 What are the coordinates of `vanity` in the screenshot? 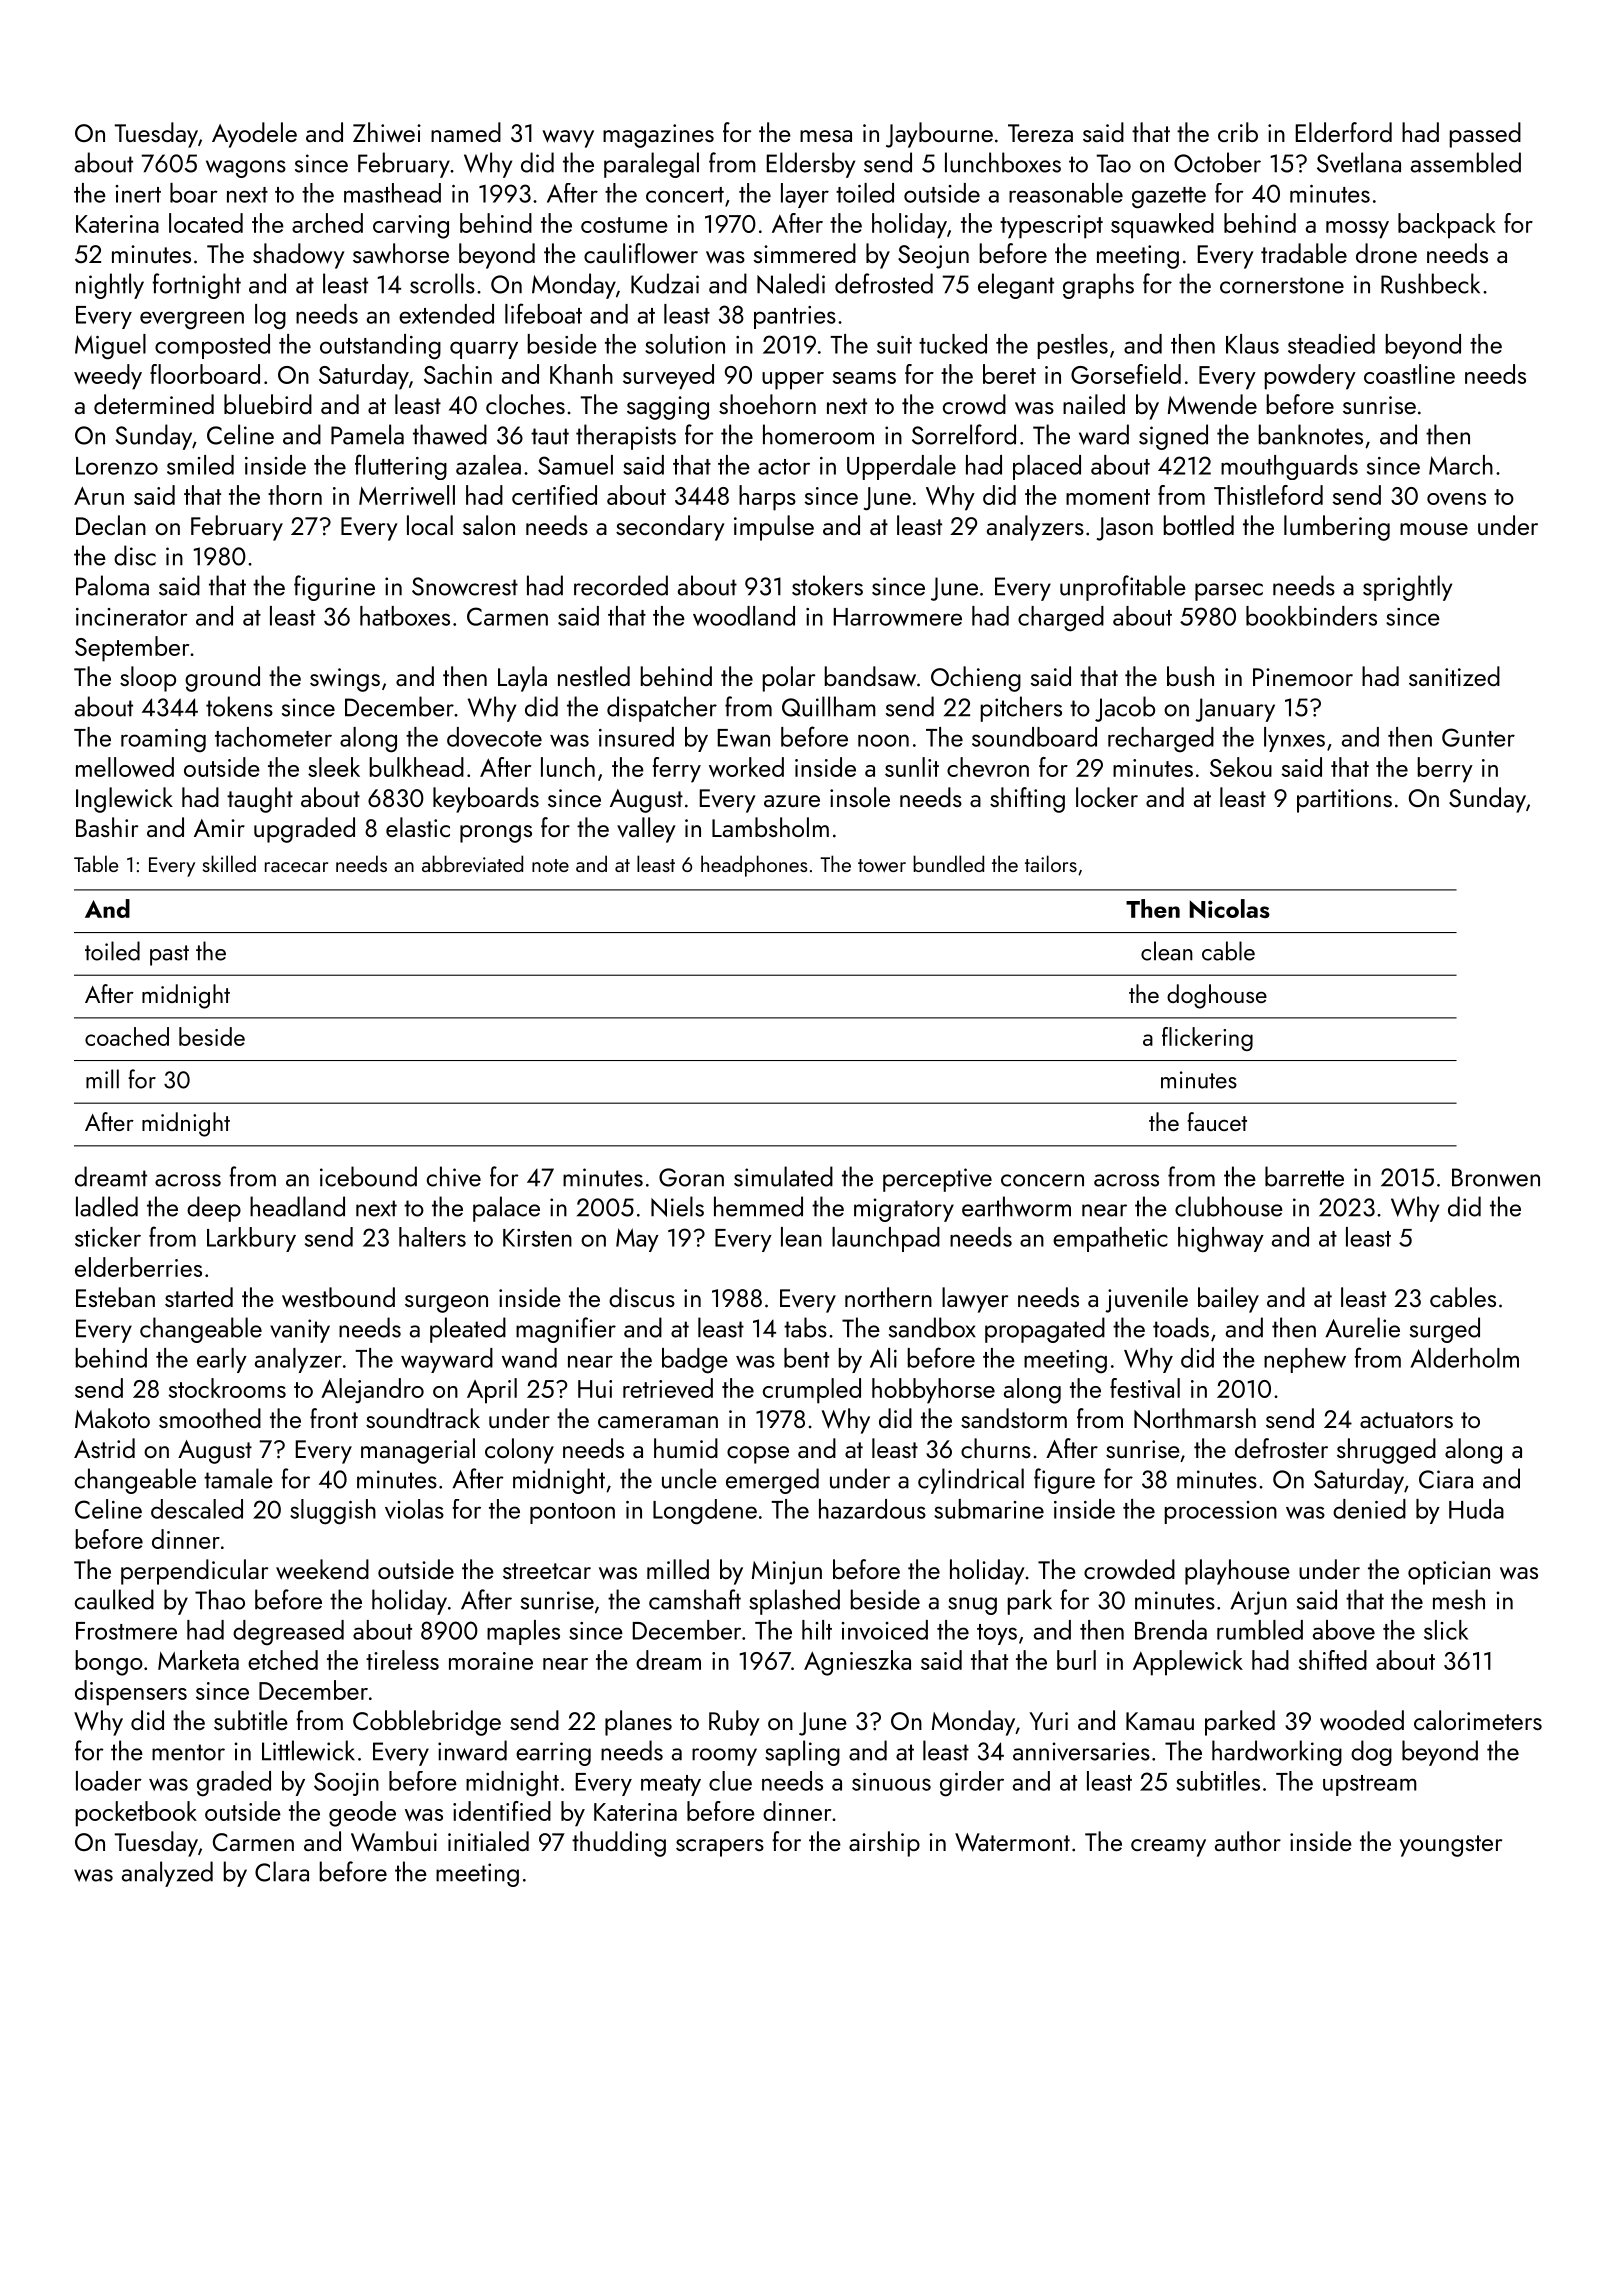 It's located at (300, 1331).
